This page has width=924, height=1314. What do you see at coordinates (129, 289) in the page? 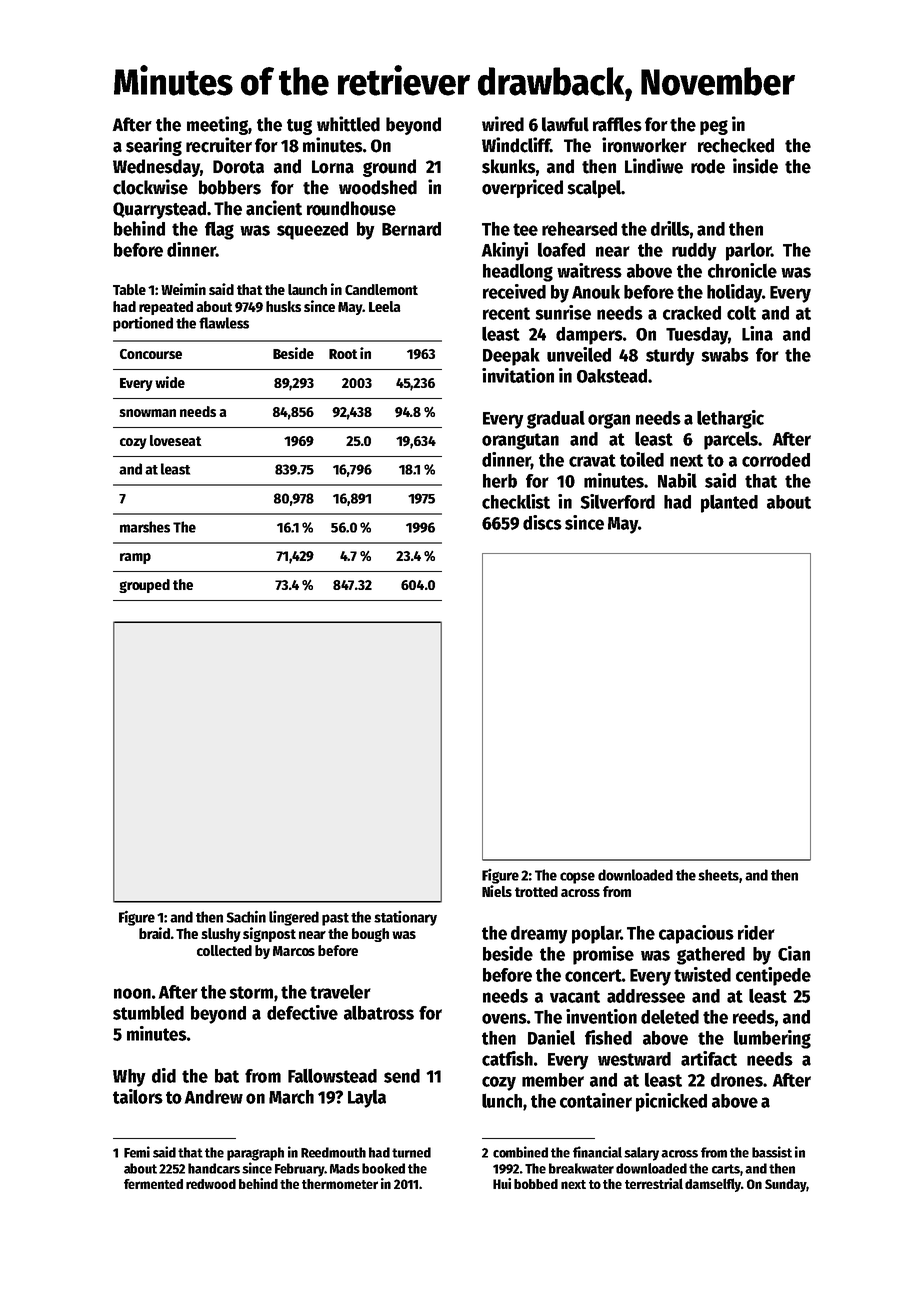
I see `Table` at bounding box center [129, 289].
